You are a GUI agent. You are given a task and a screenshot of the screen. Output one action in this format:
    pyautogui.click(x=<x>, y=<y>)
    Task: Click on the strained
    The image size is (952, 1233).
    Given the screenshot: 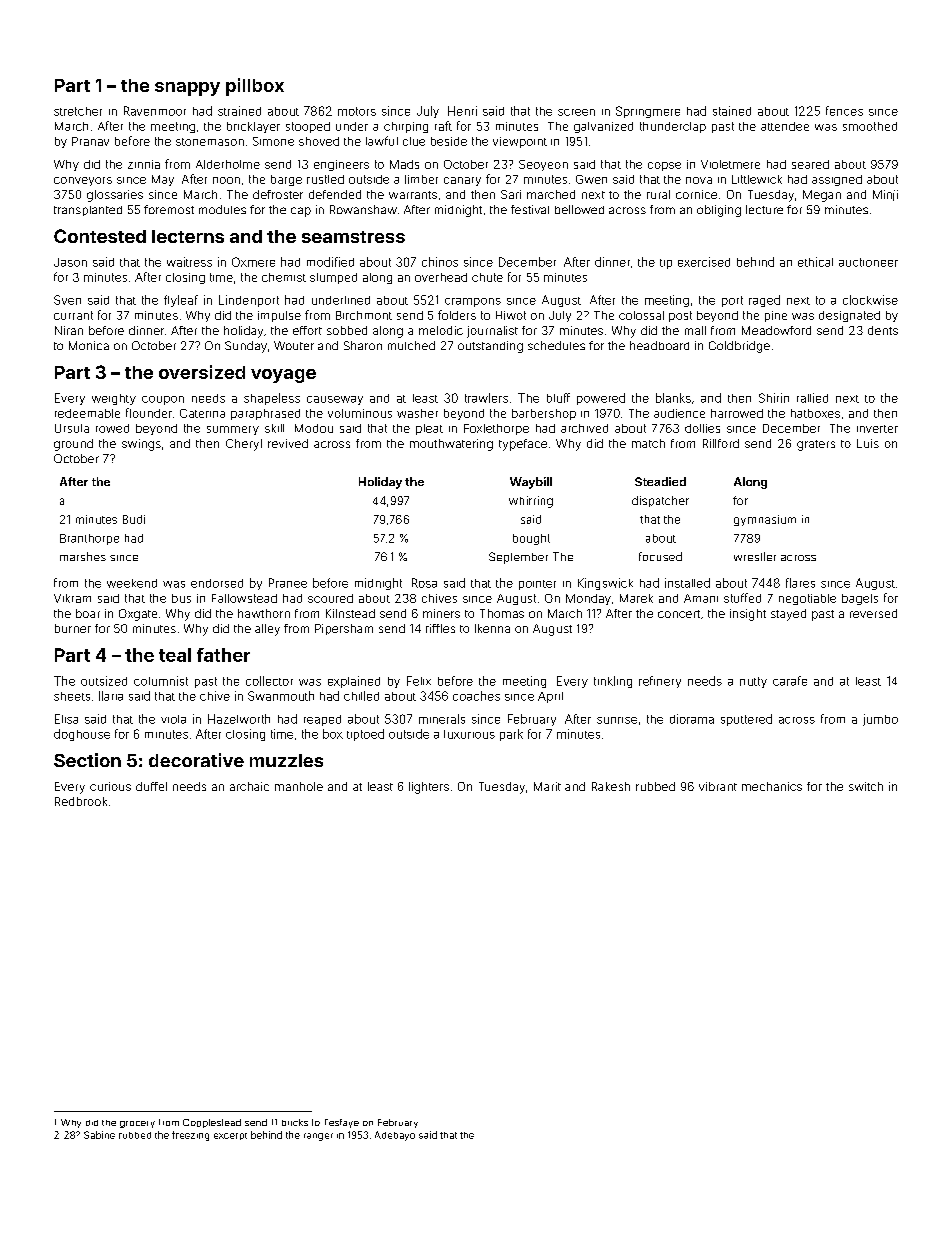 What is the action you would take?
    pyautogui.click(x=239, y=111)
